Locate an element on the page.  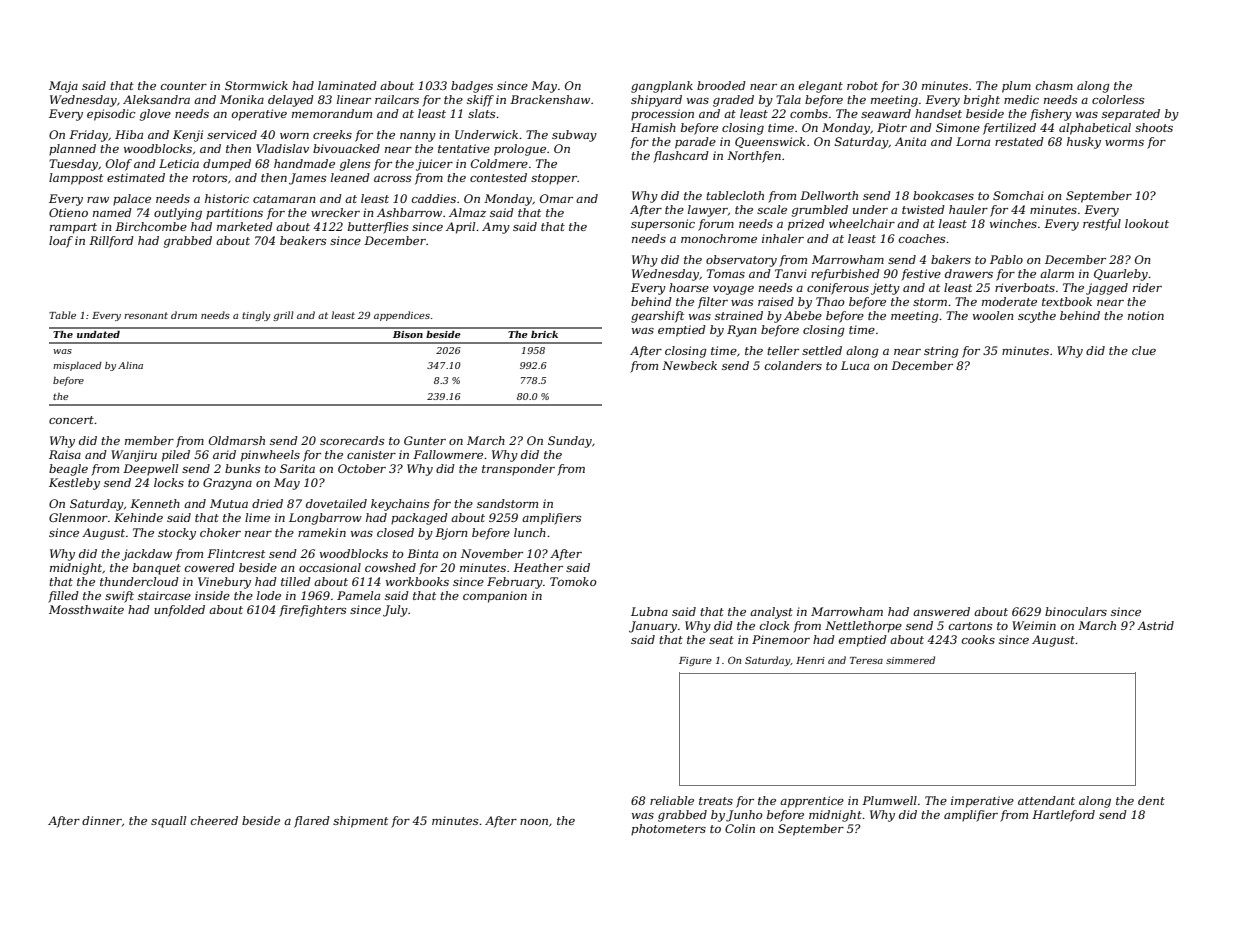
planned is located at coordinates (72, 150).
